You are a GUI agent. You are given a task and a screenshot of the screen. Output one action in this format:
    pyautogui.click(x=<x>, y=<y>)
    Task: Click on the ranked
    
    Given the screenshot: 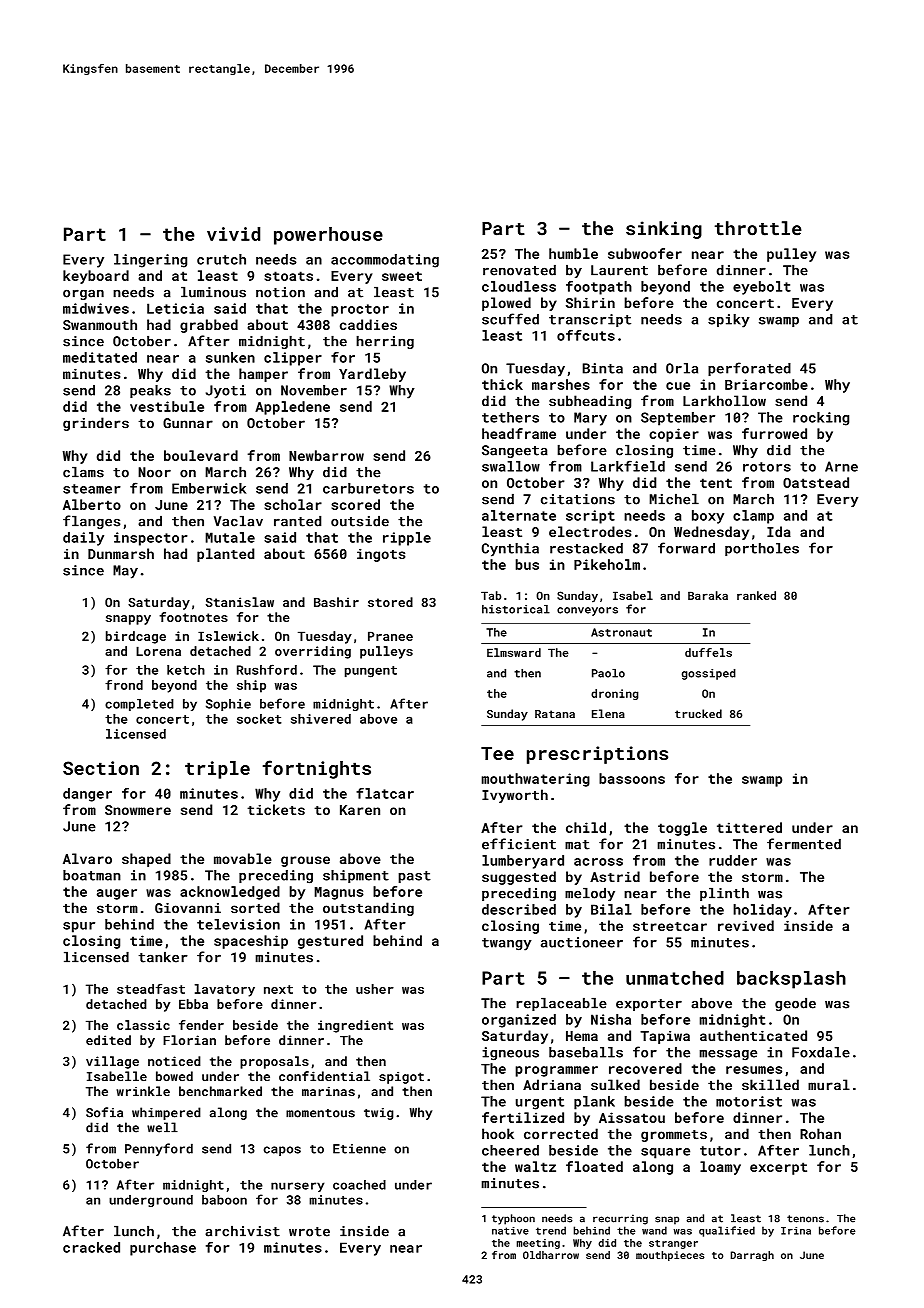 What is the action you would take?
    pyautogui.click(x=756, y=595)
